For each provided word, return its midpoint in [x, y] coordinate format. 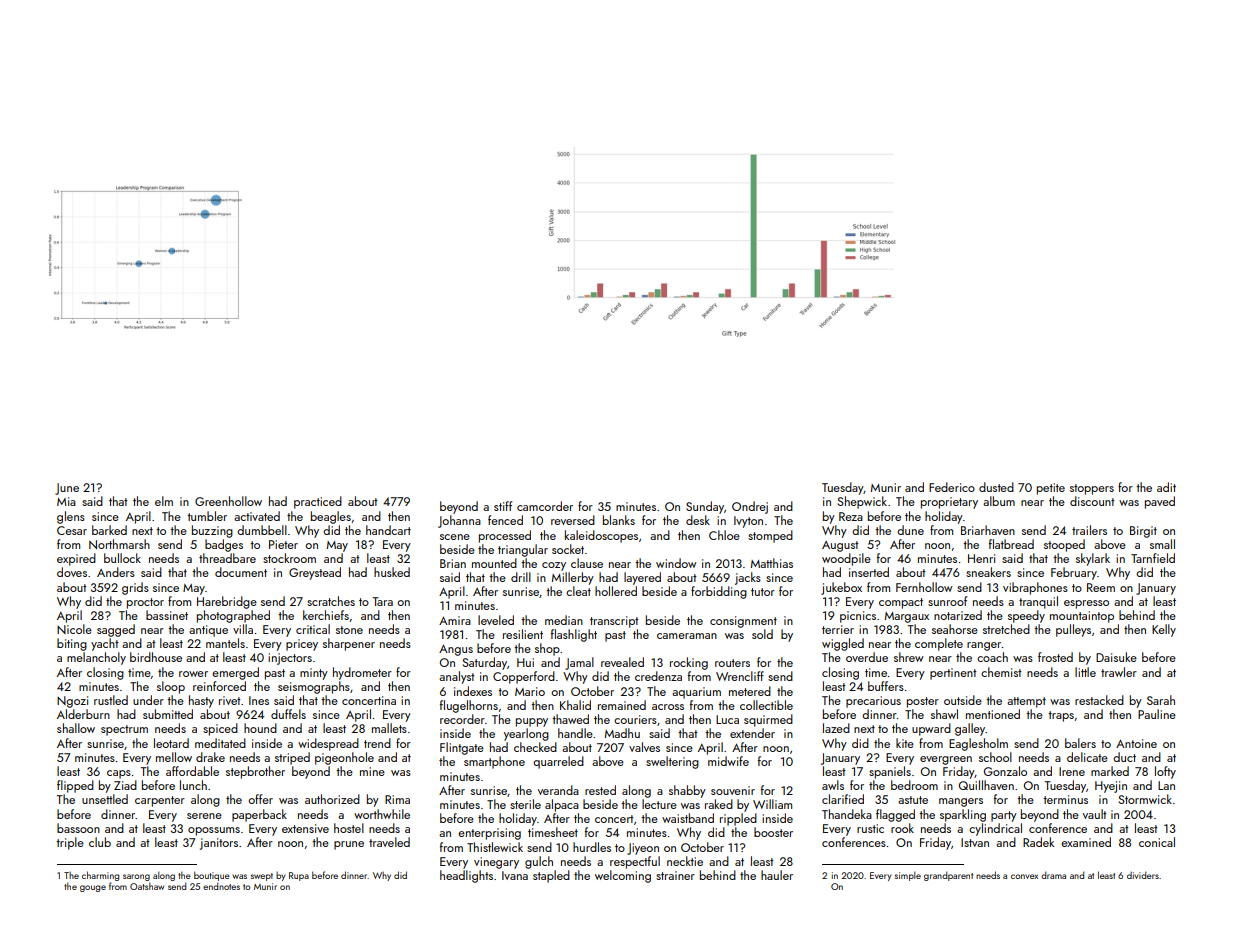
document [241, 572]
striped [292, 758]
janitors [219, 844]
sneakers [988, 572]
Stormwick [1145, 799]
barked [109, 530]
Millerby [573, 578]
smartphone [494, 762]
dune [910, 530]
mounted [494, 563]
